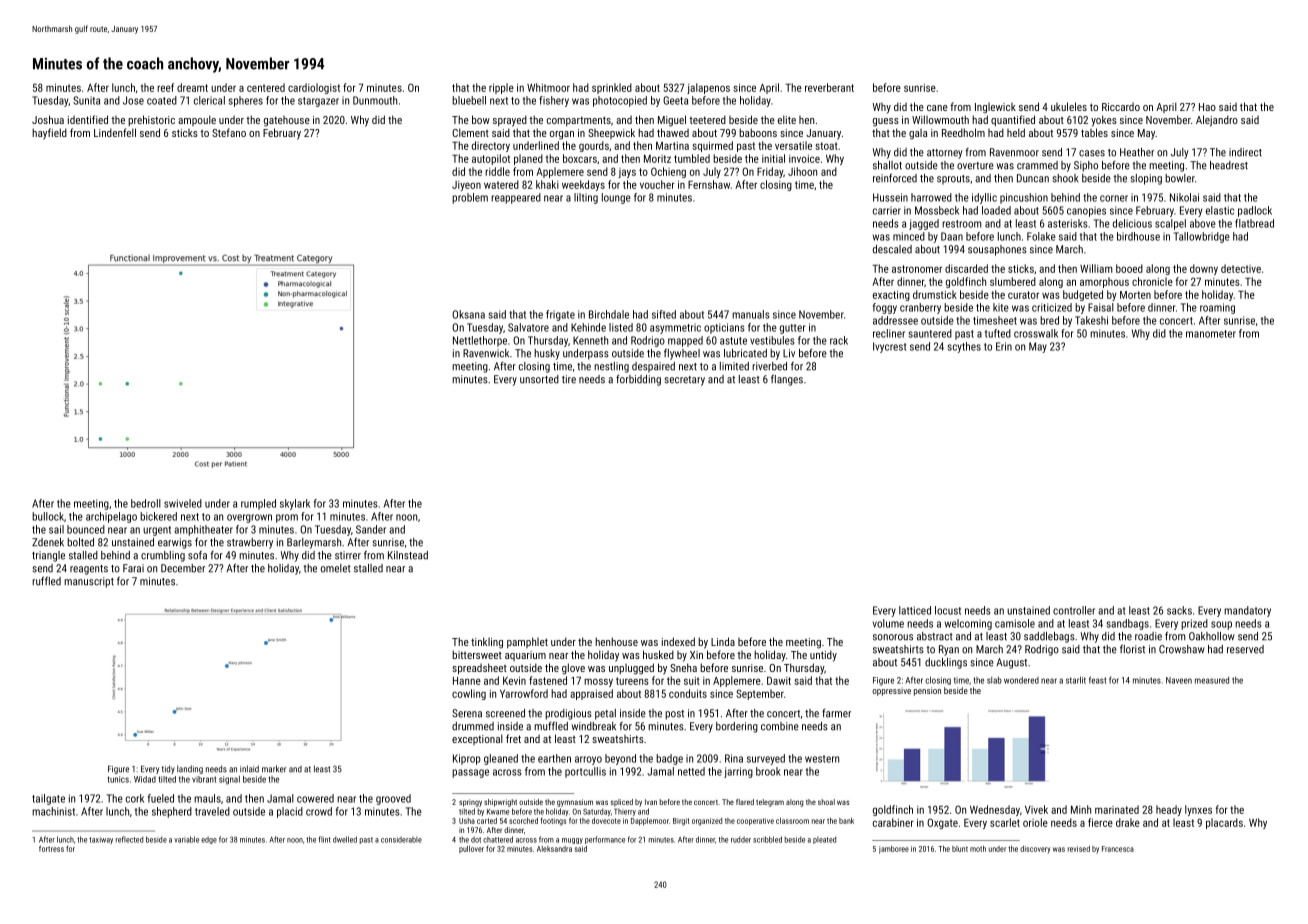 The image size is (1308, 924). I want to click on bedroll, so click(146, 503).
